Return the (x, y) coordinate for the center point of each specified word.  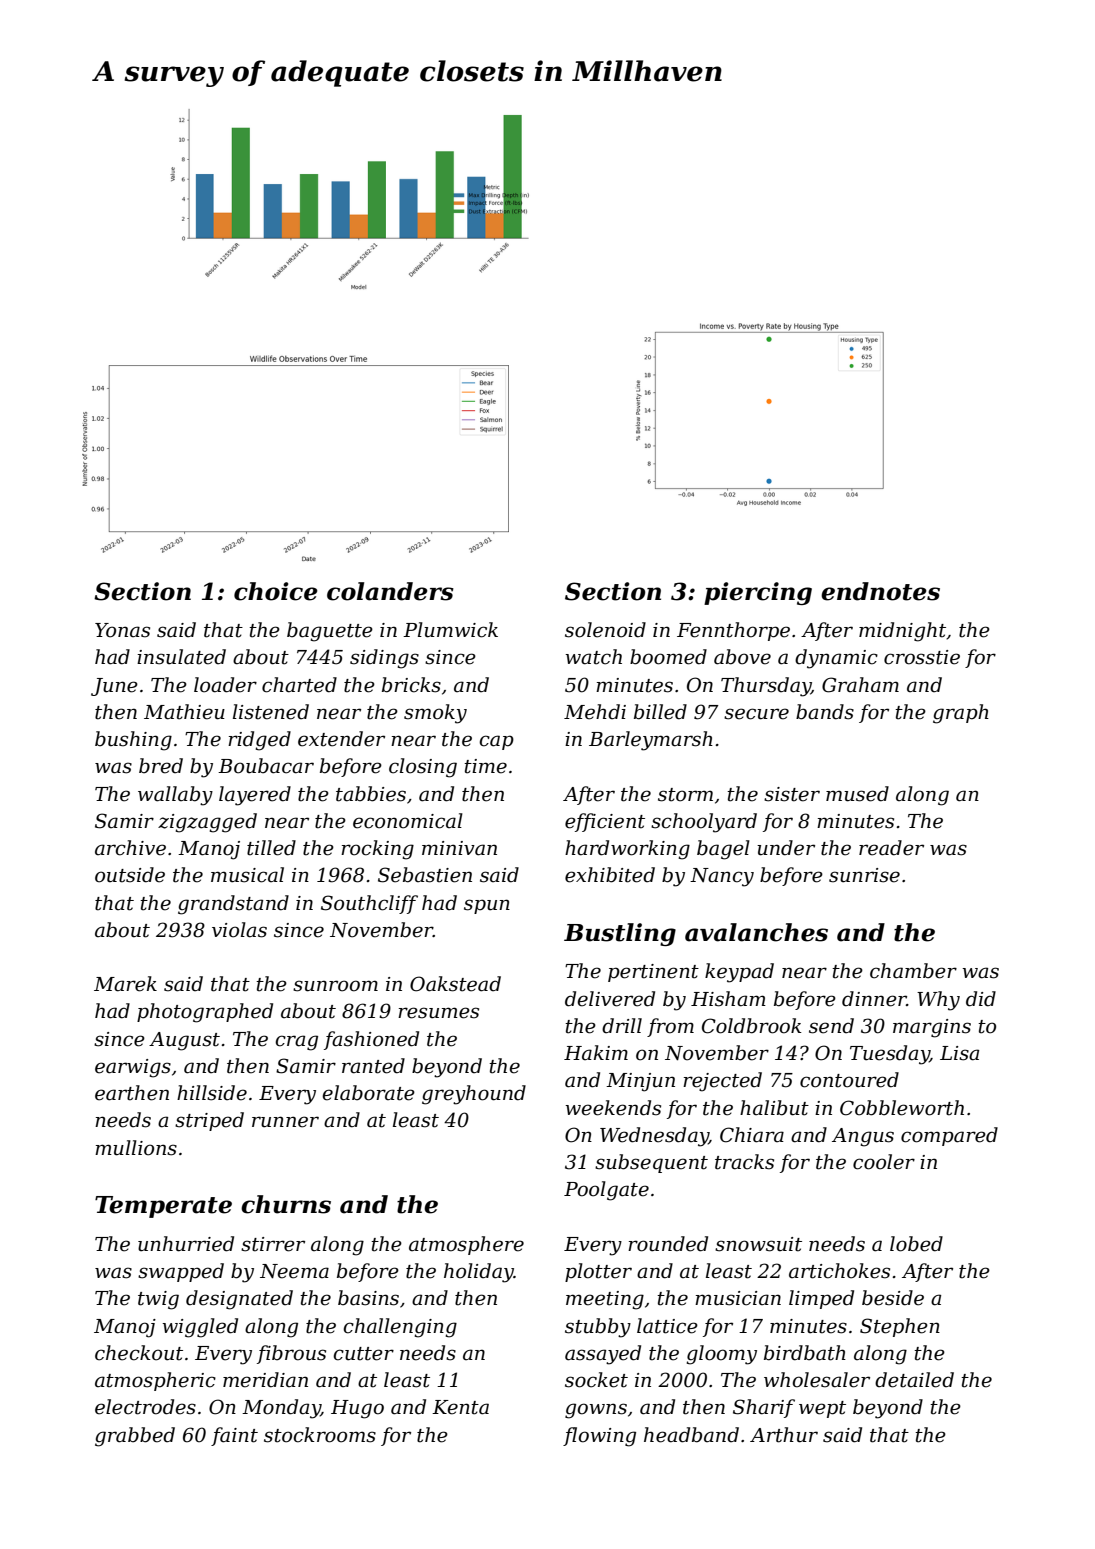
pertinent (653, 973)
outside (130, 875)
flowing (599, 1437)
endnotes (880, 591)
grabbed (135, 1437)
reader (891, 848)
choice (276, 591)
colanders (390, 591)
